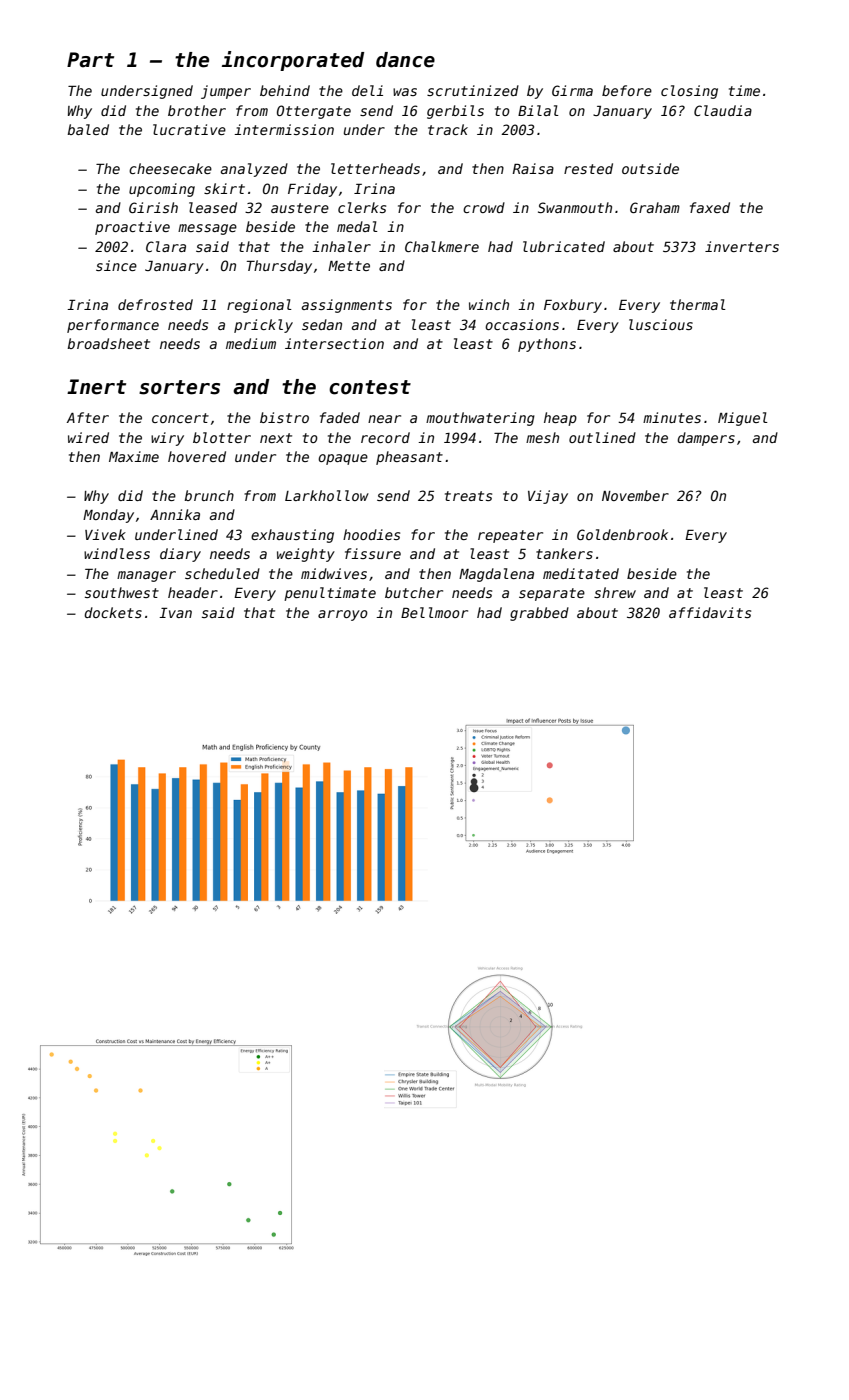 This screenshot has width=849, height=1400. I want to click on proactive, so click(132, 228).
